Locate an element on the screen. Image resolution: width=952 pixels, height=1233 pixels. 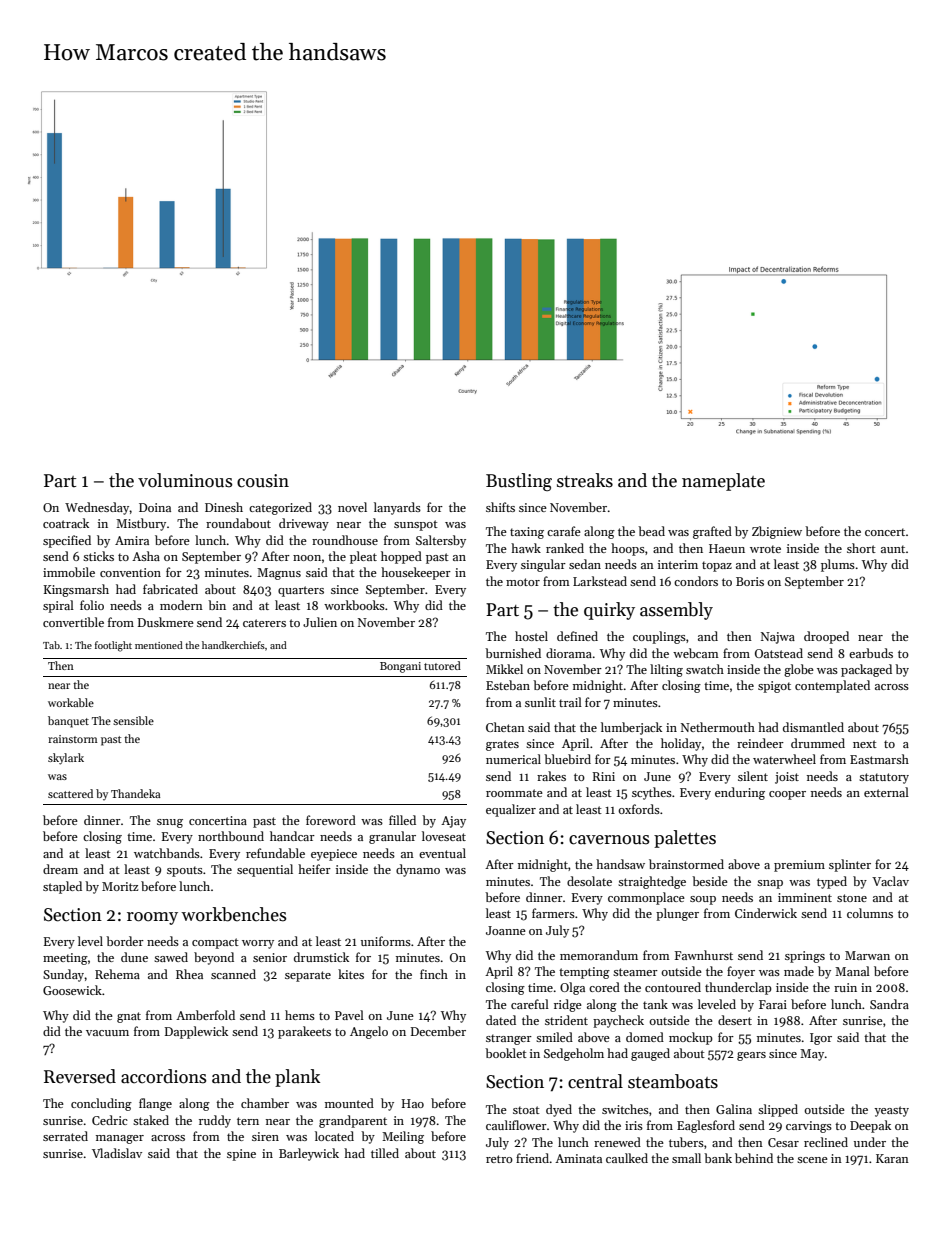
serrated is located at coordinates (65, 1136).
